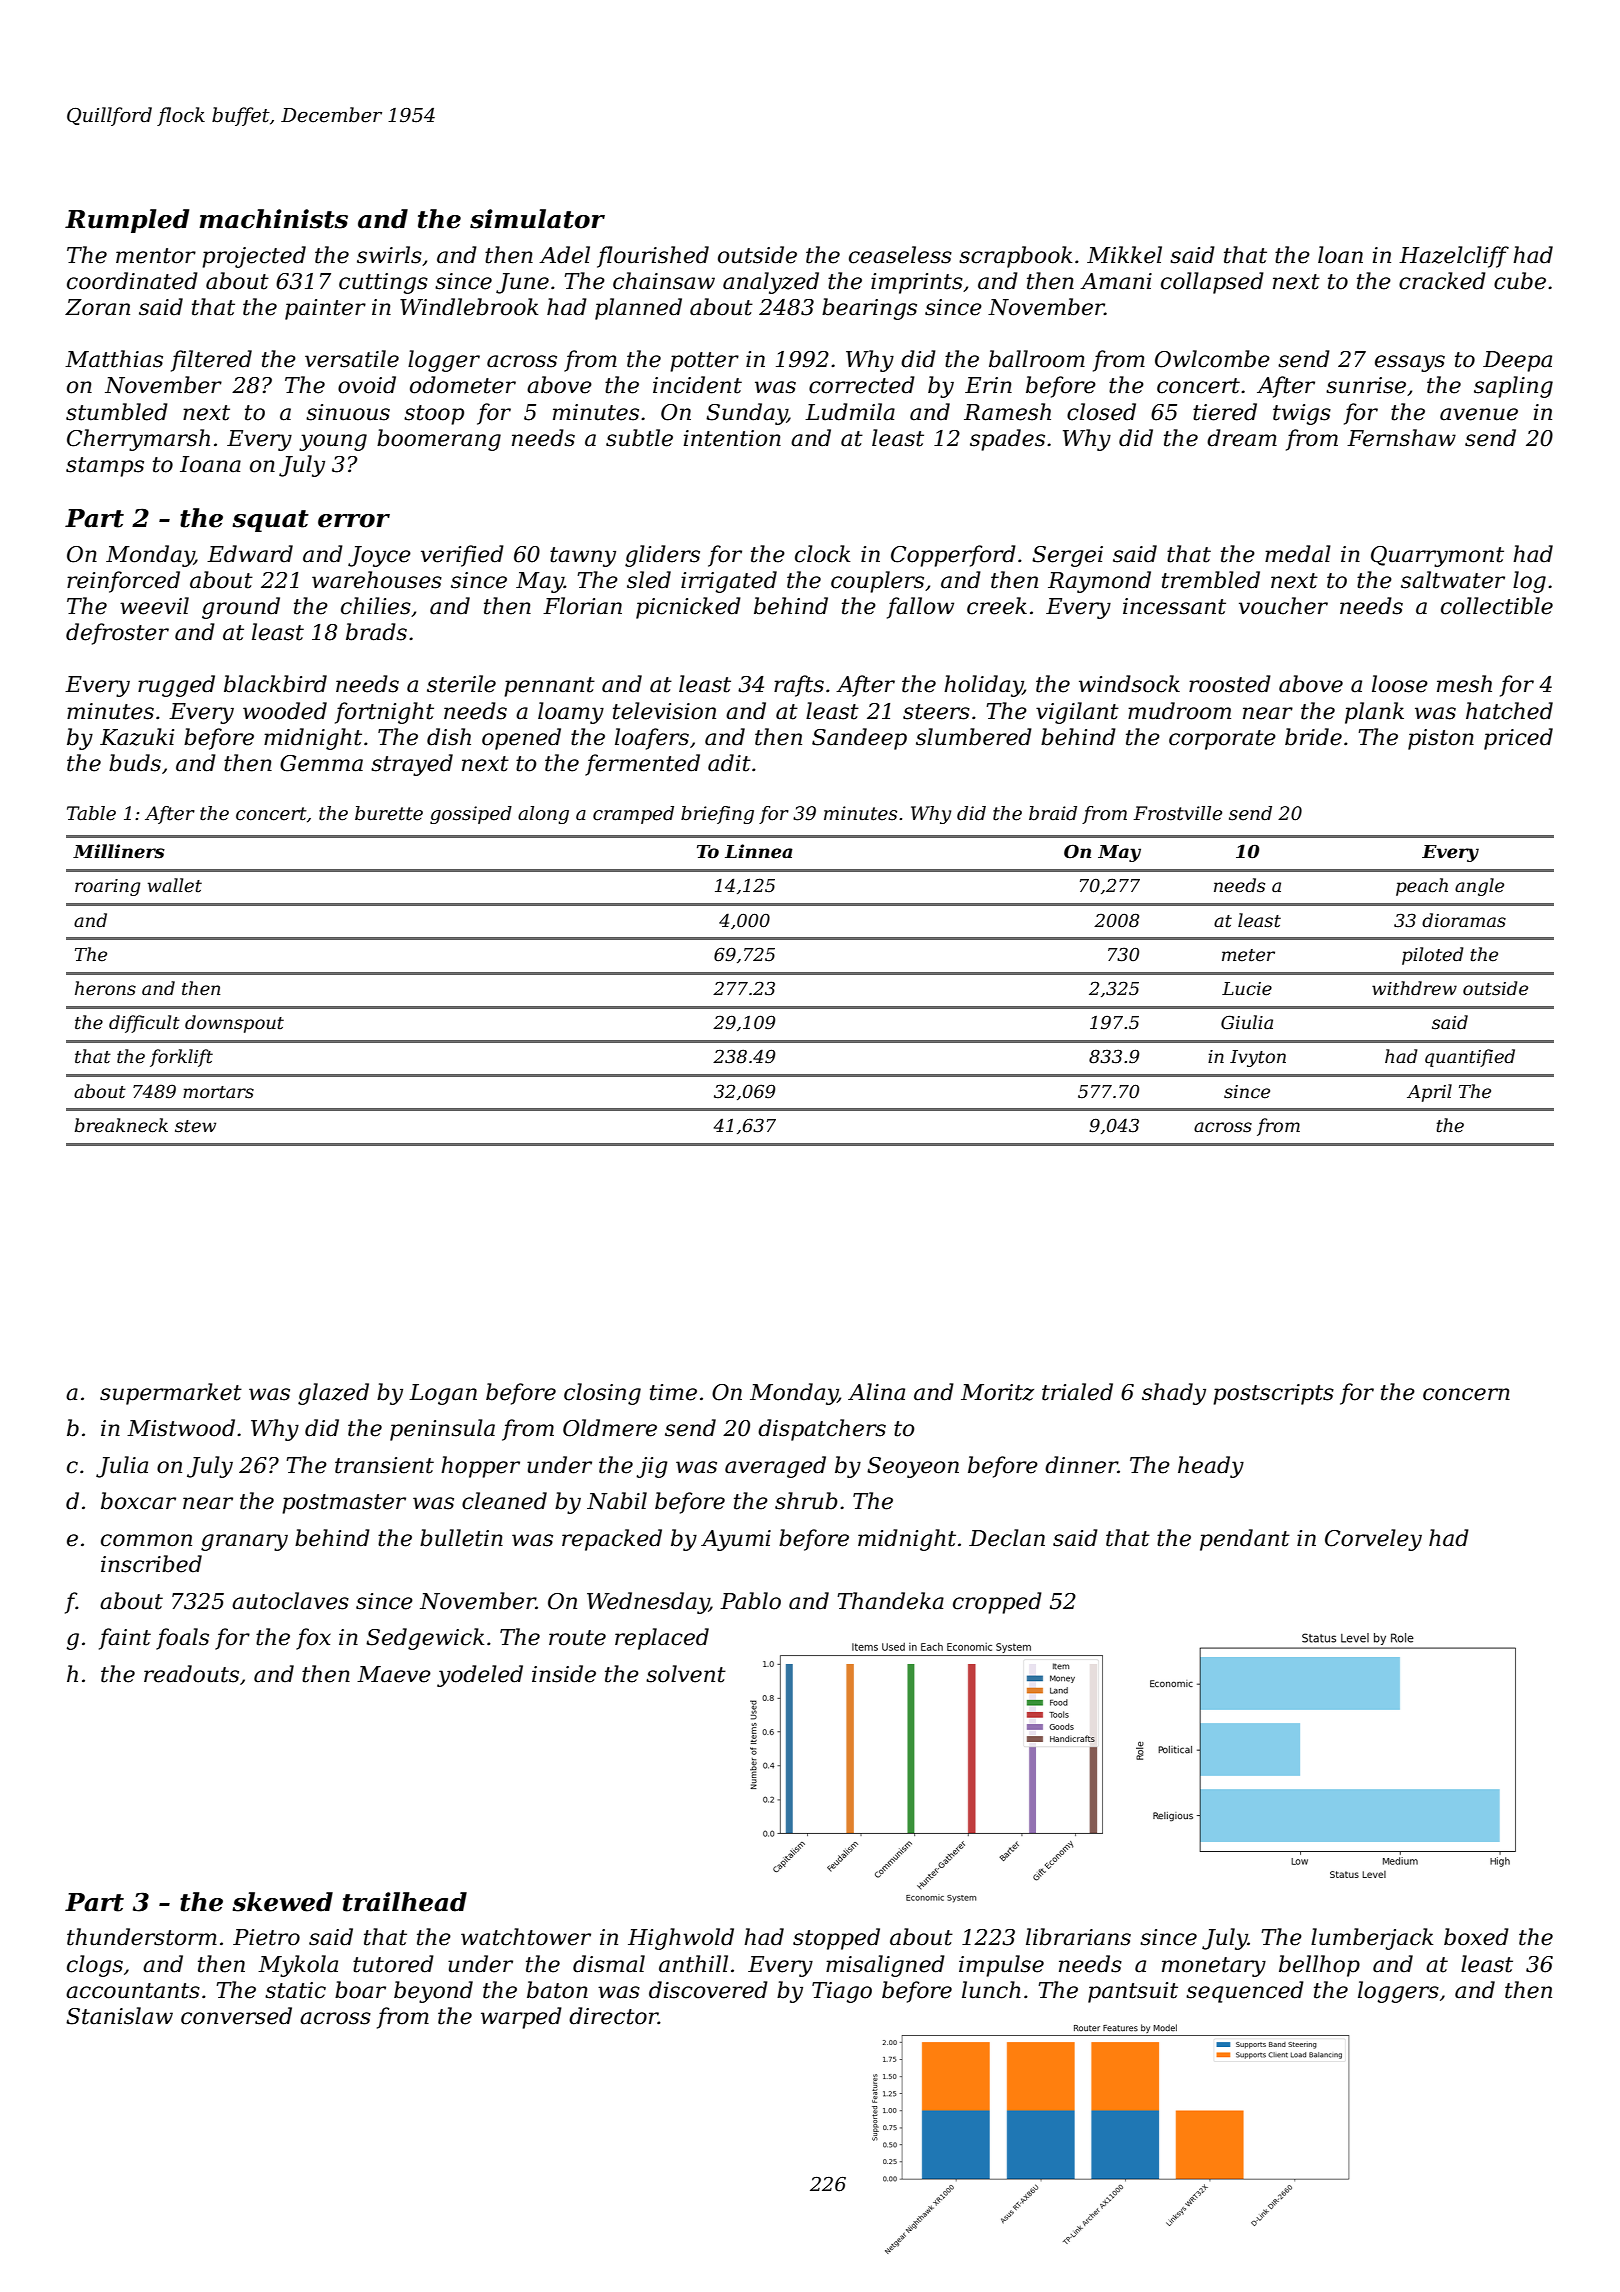 This document has width=1620, height=2292. I want to click on skewed, so click(283, 1902).
